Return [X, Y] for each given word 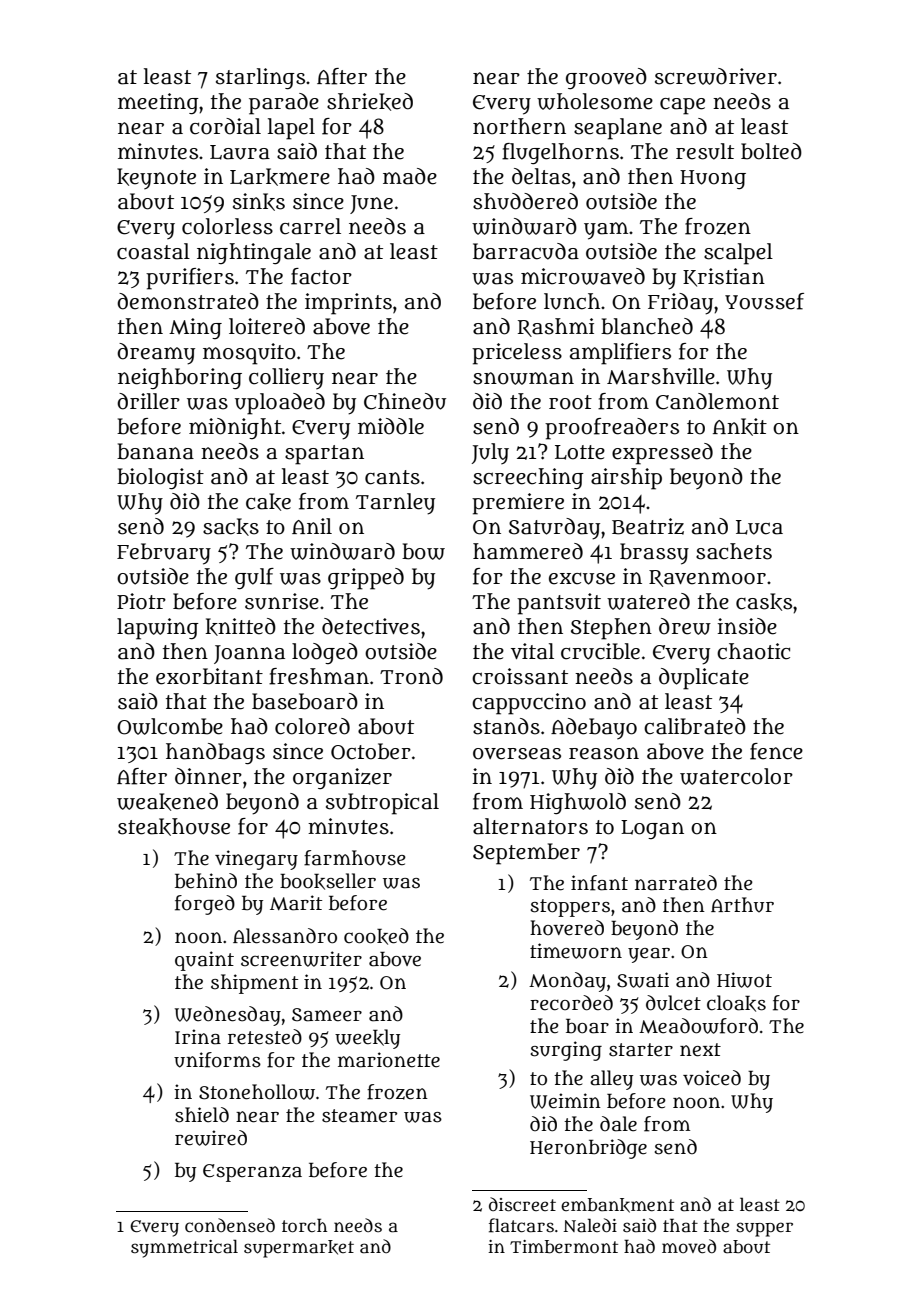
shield [202, 1115]
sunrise [282, 601]
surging [566, 1051]
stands [506, 726]
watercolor [736, 776]
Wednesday [228, 1016]
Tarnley [395, 504]
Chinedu [405, 401]
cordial [225, 126]
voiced [712, 1078]
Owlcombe [170, 726]
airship [626, 479]
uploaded [280, 404]
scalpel [738, 254]
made [410, 176]
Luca [759, 527]
